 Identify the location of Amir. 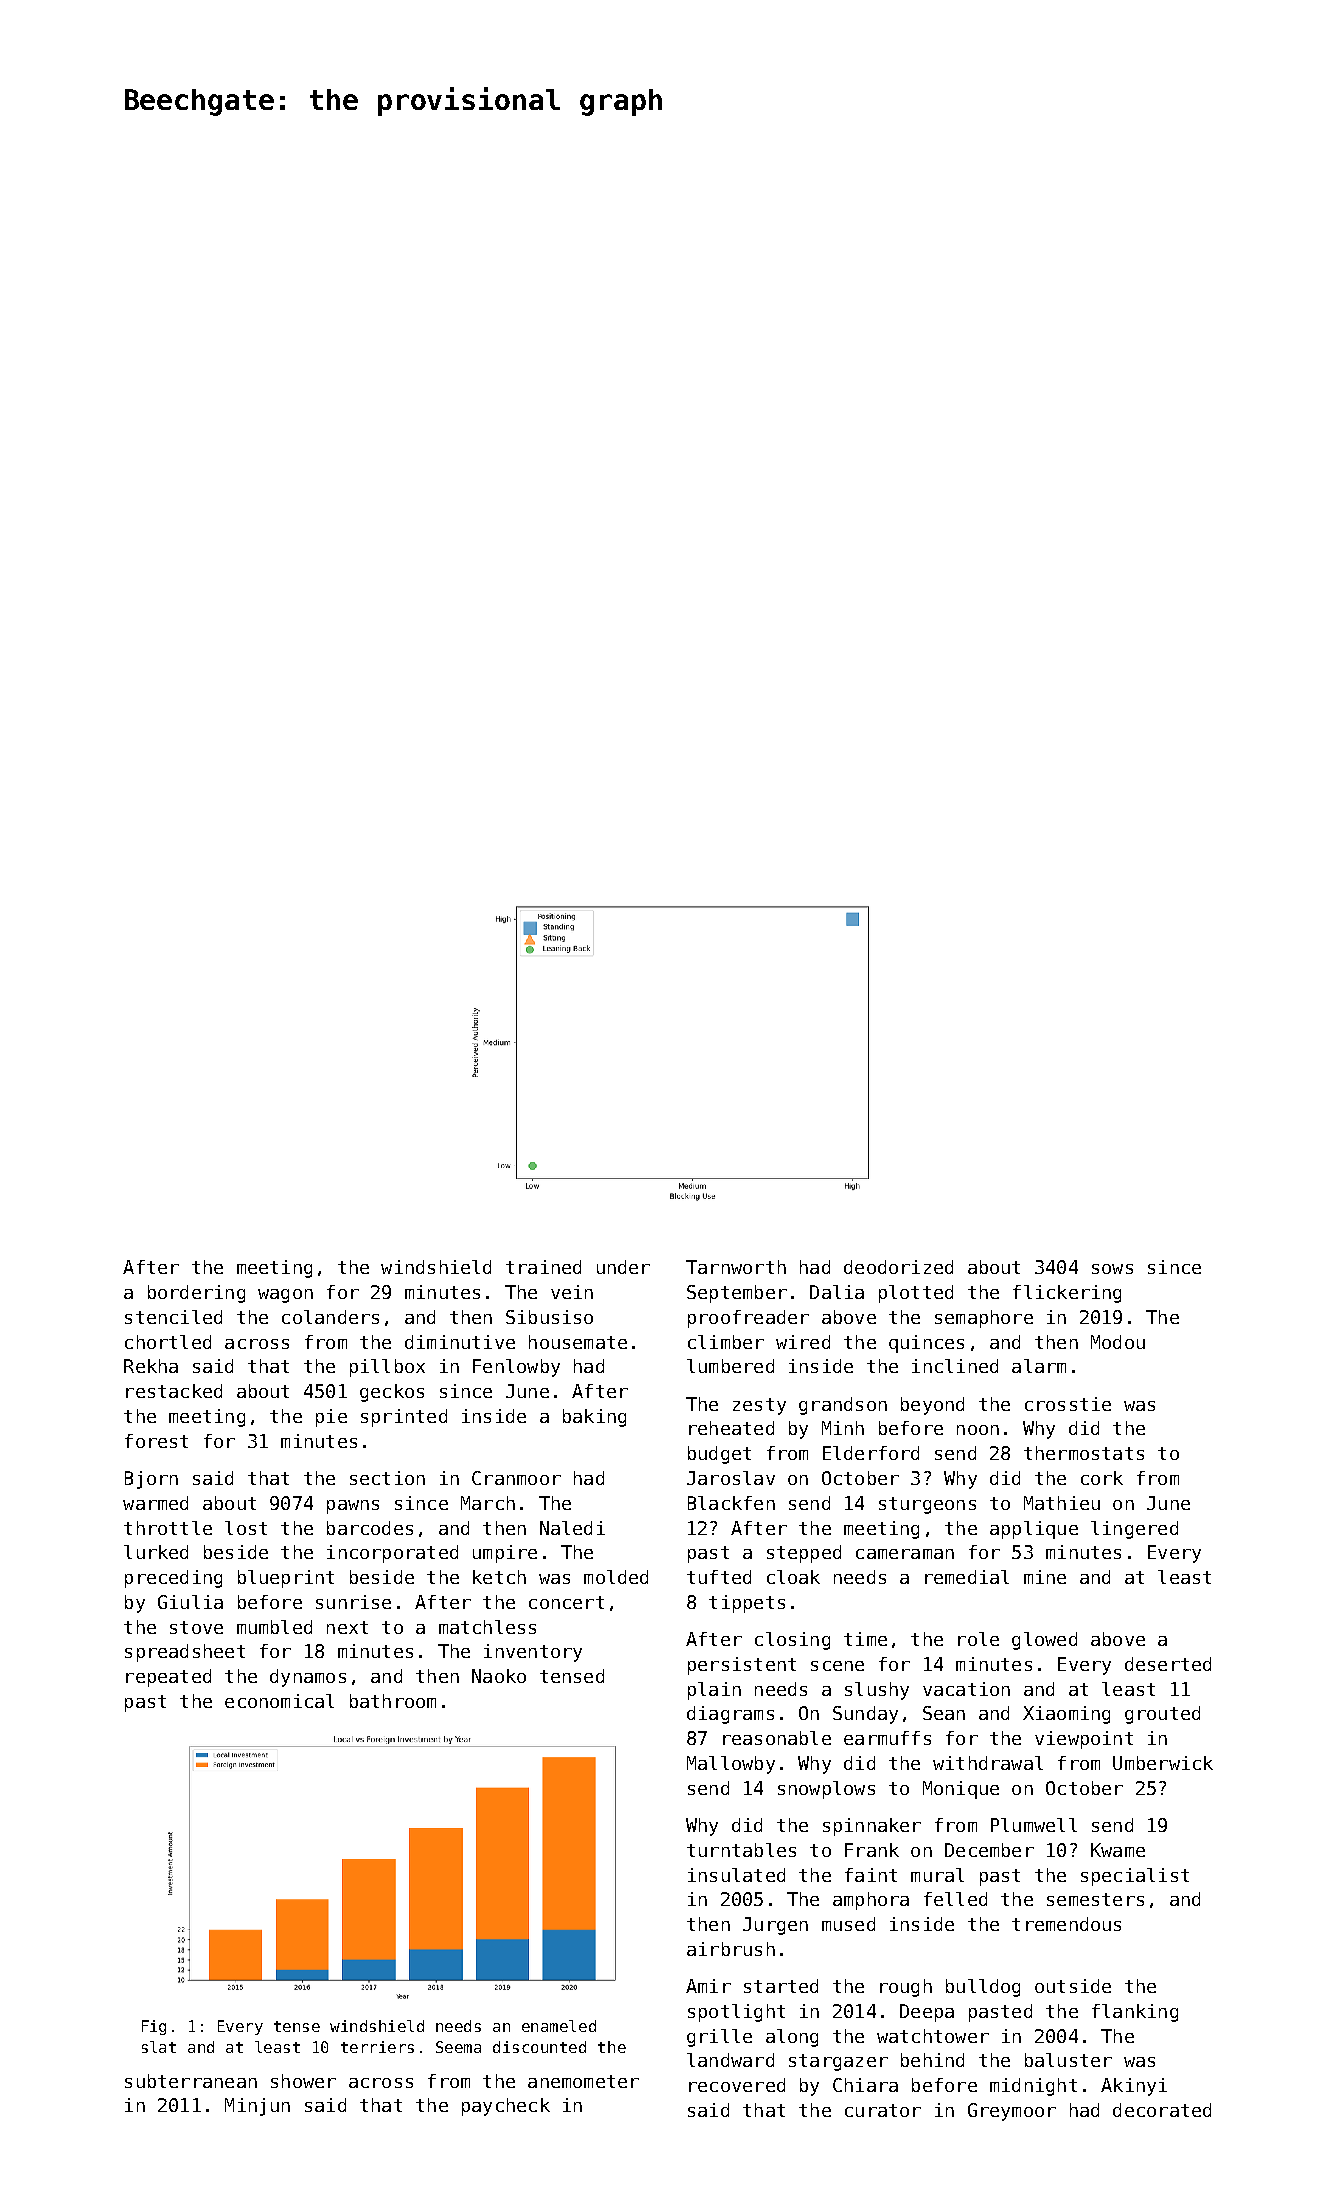
(708, 1986).
